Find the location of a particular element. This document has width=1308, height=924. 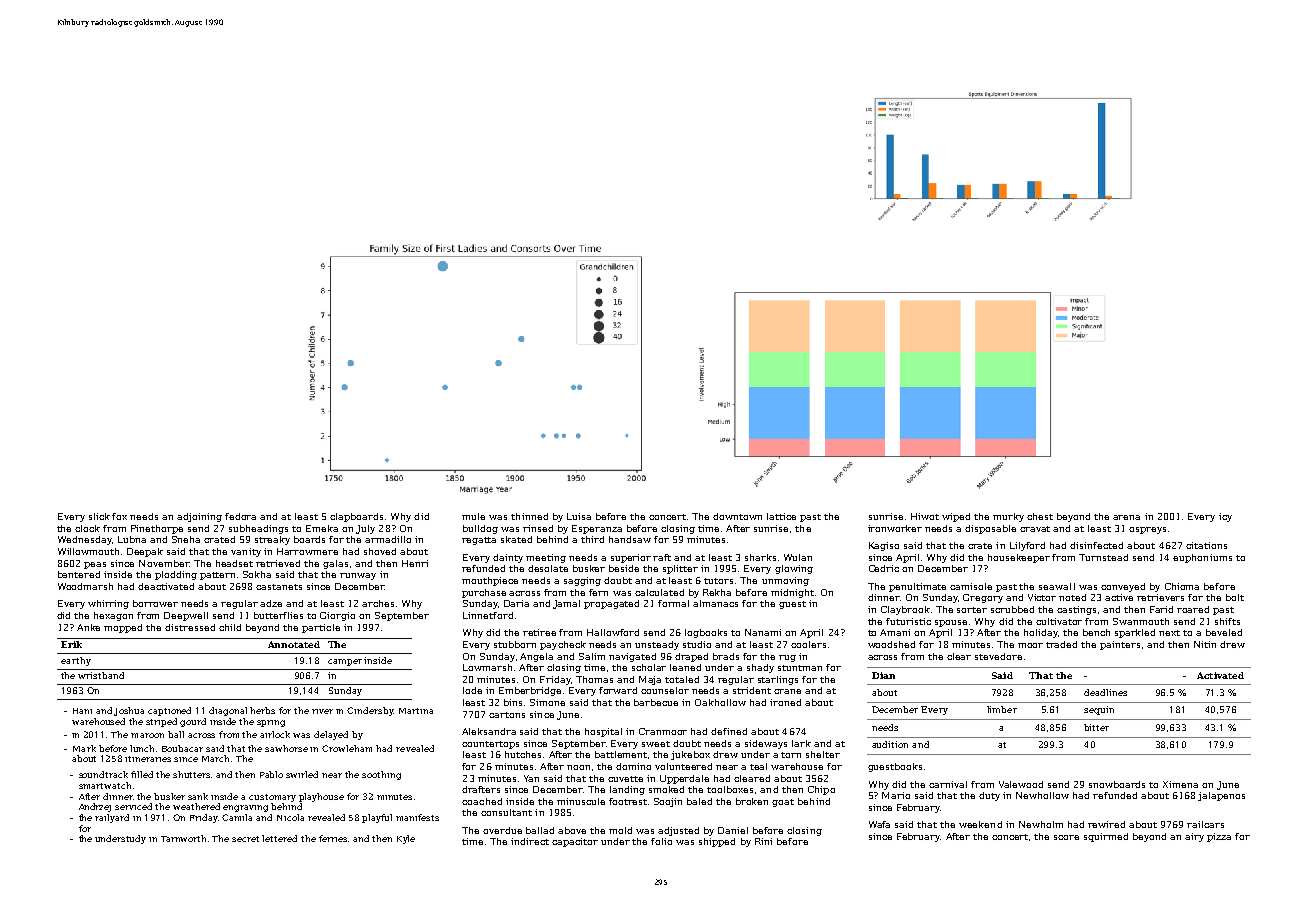

secret is located at coordinates (245, 839).
